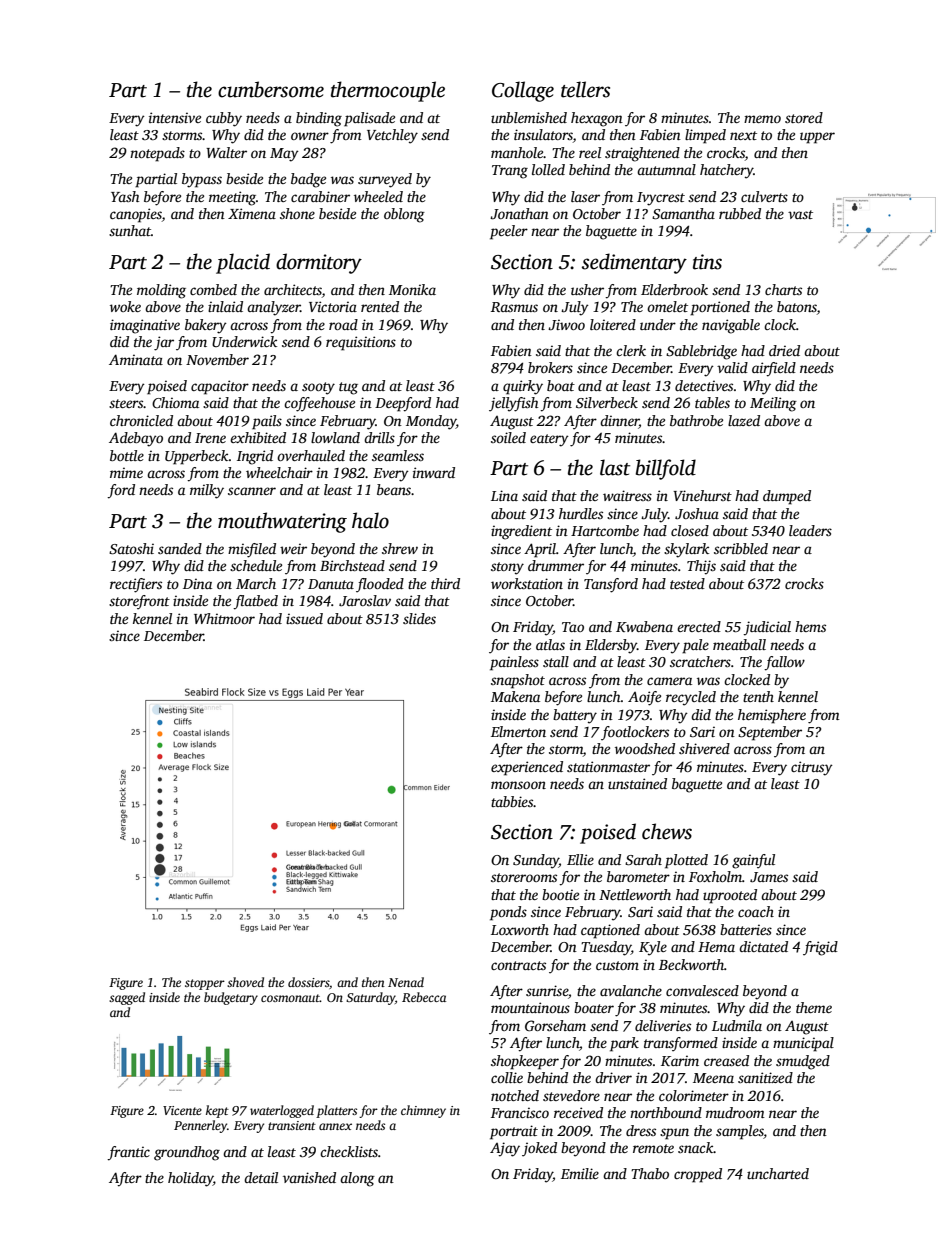  Describe the element at coordinates (127, 998) in the screenshot. I see `sagged` at that location.
